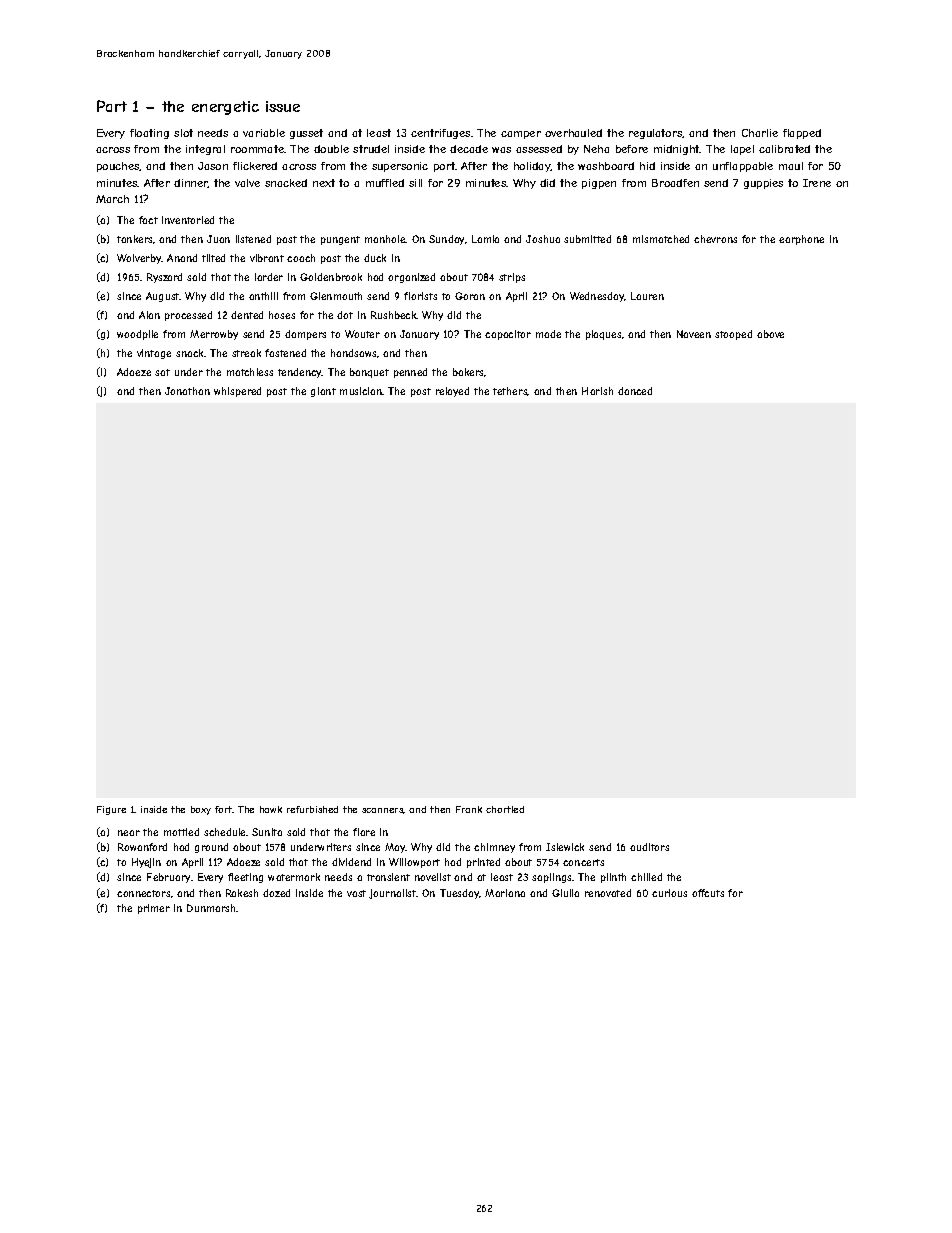 The width and height of the document is (952, 1233). Describe the element at coordinates (505, 893) in the document. I see `Mariana` at that location.
